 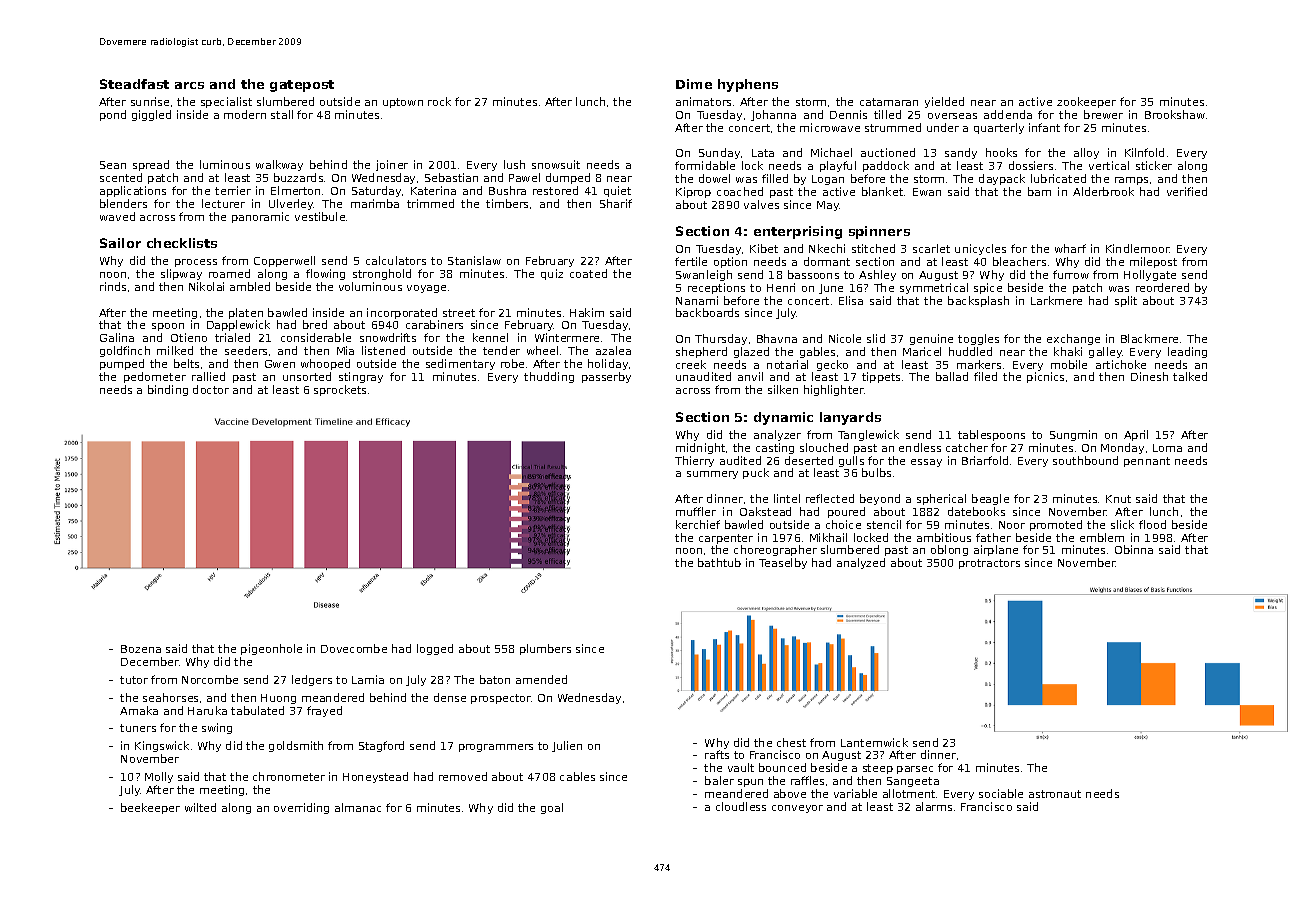 What do you see at coordinates (741, 806) in the screenshot?
I see `cloudless` at bounding box center [741, 806].
